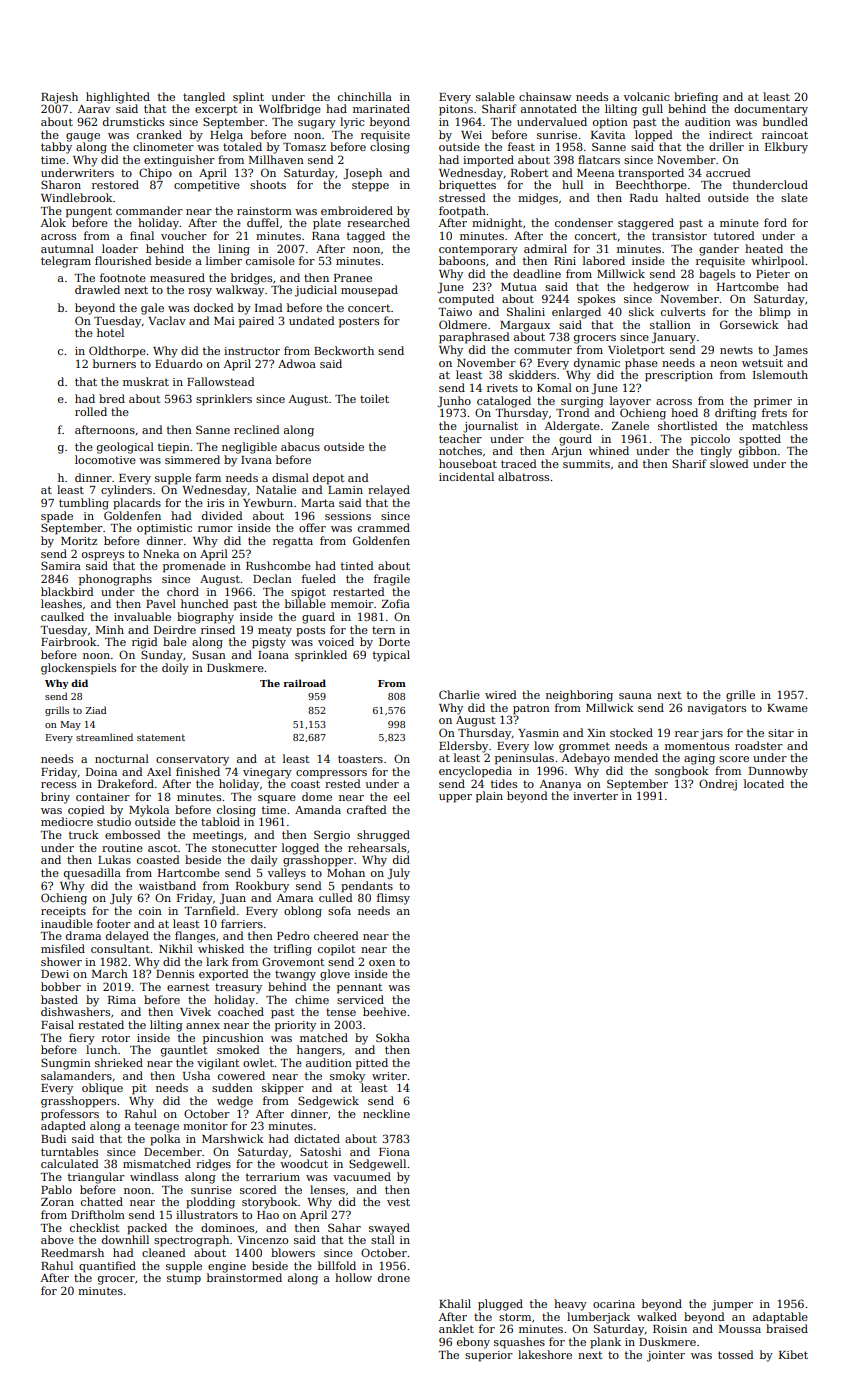  Describe the element at coordinates (365, 96) in the screenshot. I see `chinchilla` at that location.
